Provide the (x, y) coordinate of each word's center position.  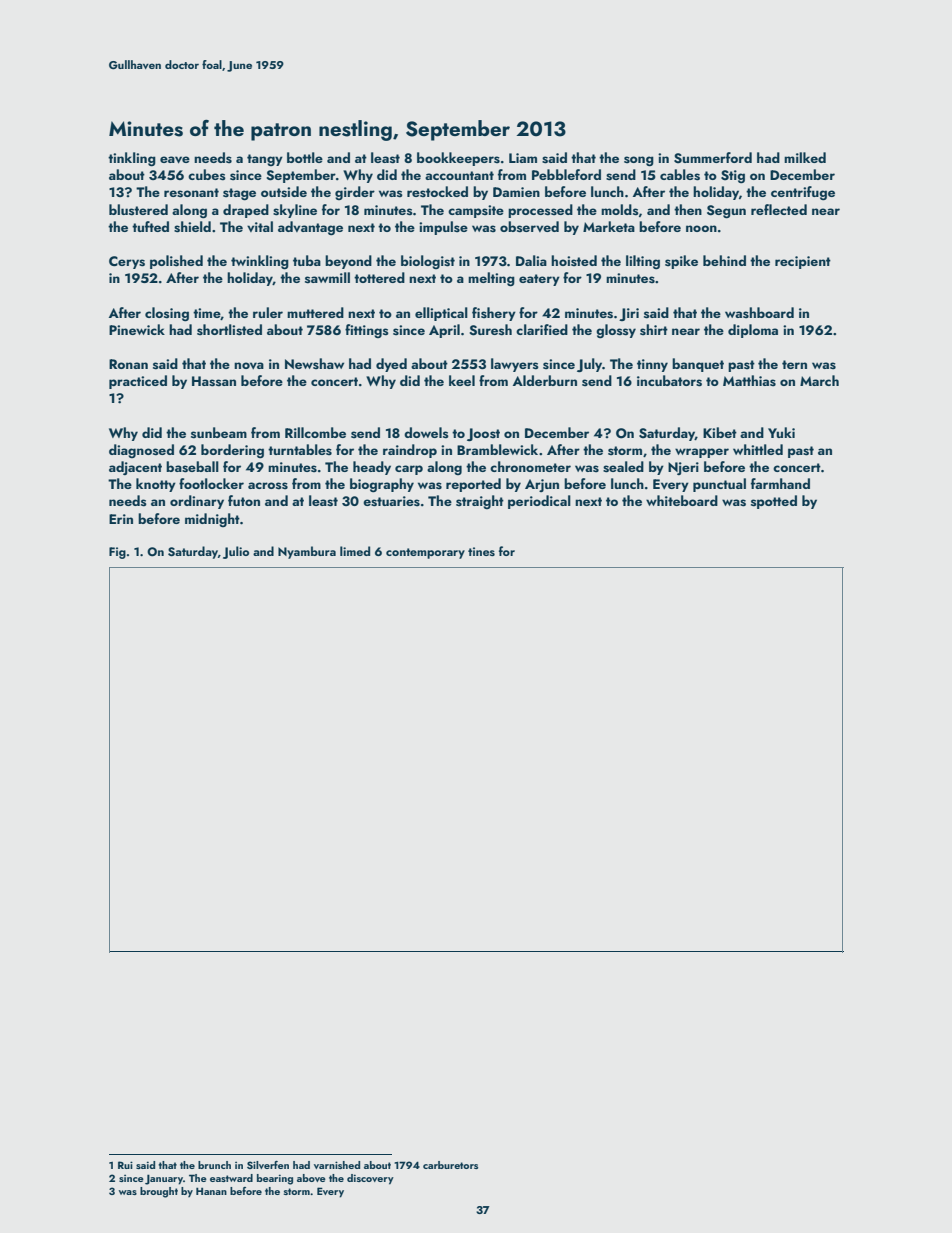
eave (175, 160)
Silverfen (268, 1165)
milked (805, 157)
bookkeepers (458, 159)
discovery (370, 1179)
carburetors (450, 1165)
